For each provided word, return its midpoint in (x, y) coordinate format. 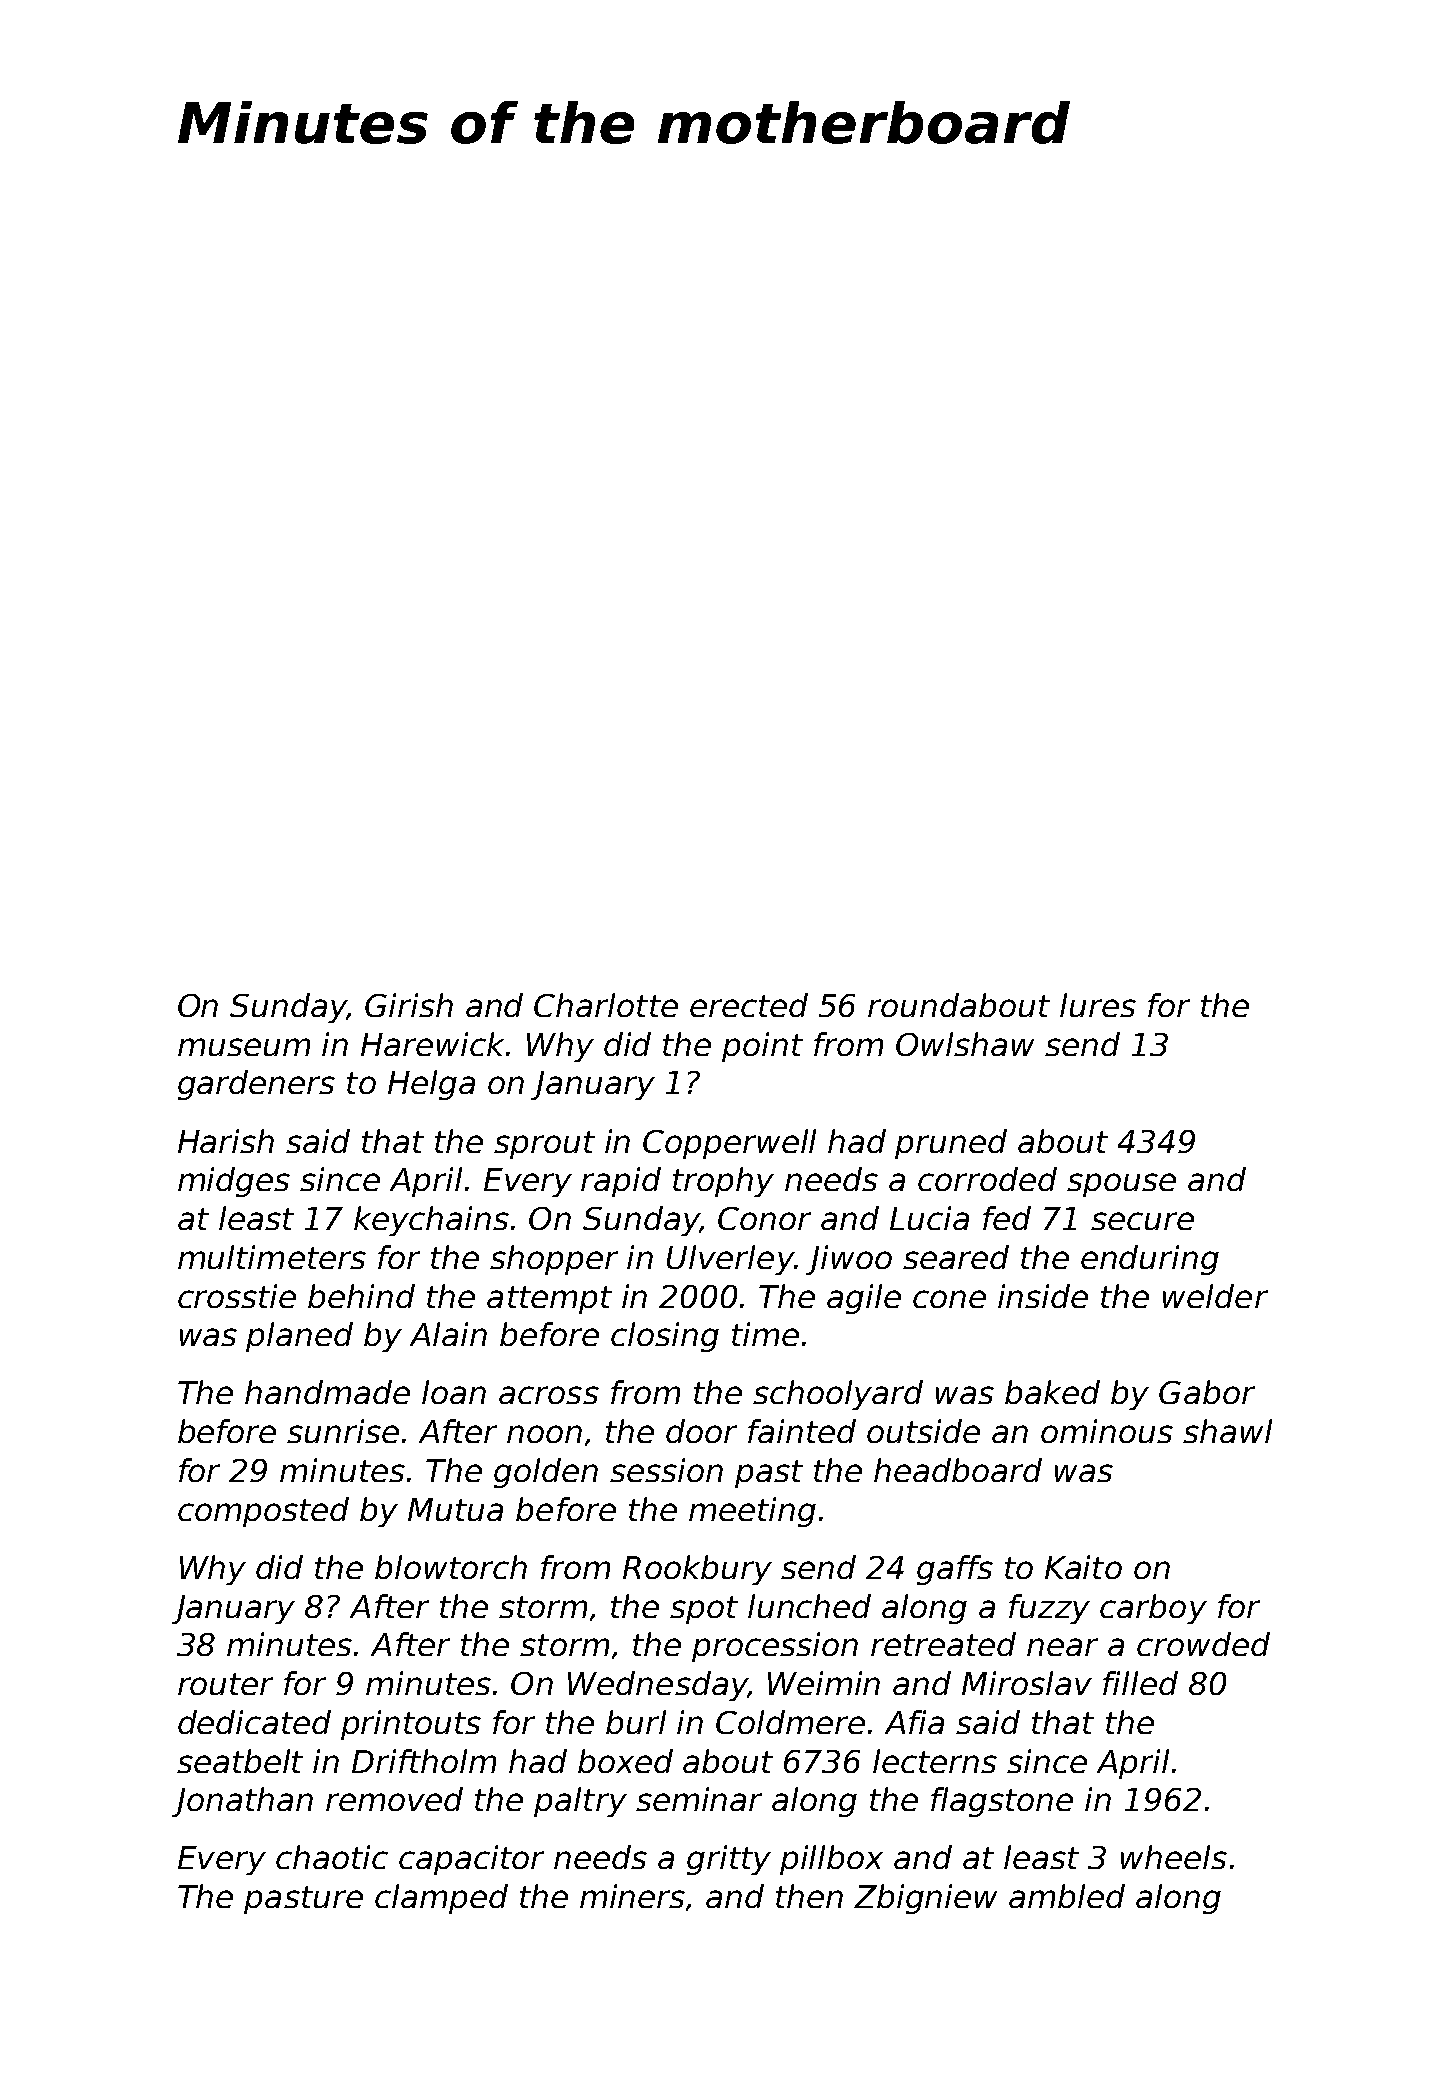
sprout (544, 1145)
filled (1140, 1683)
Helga (431, 1085)
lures (1098, 1005)
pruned (951, 1144)
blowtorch (451, 1567)
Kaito (1083, 1567)
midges (234, 1182)
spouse (1121, 1185)
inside (1043, 1296)
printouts (411, 1725)
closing (665, 1337)
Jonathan (242, 1802)
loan (454, 1392)
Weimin (824, 1683)
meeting (752, 1512)
